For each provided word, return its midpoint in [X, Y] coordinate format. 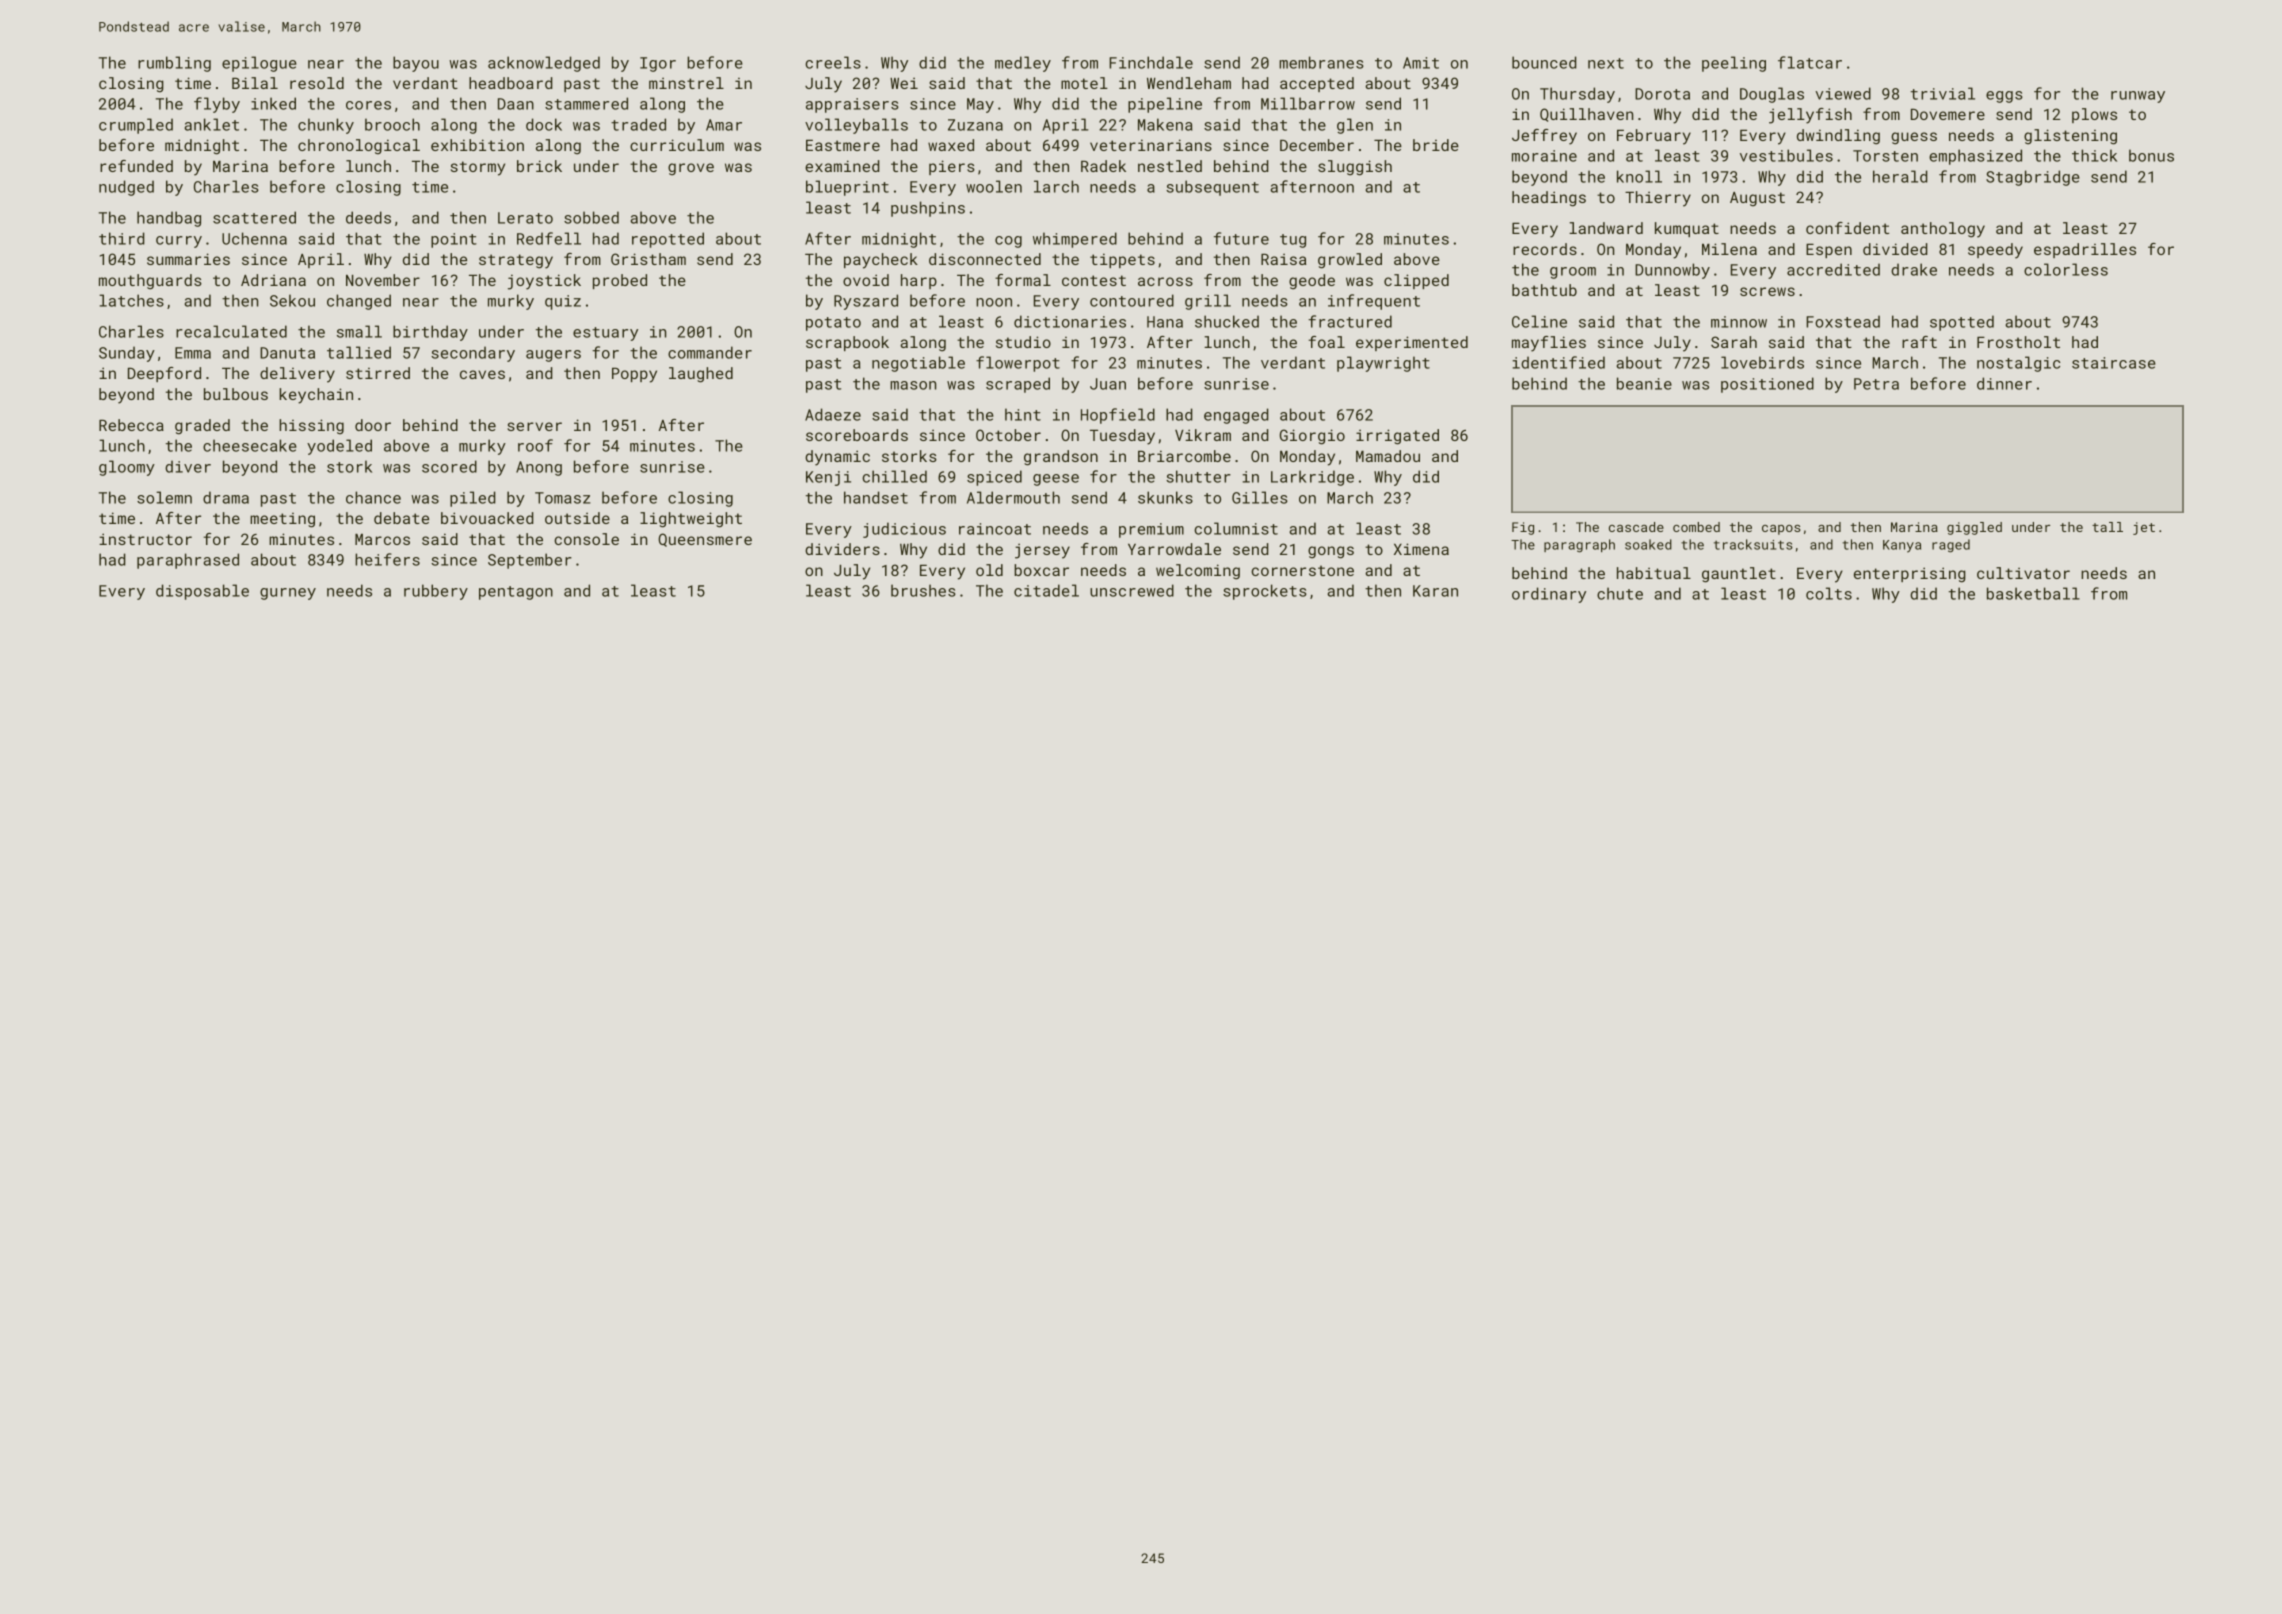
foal [1327, 342]
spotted [1962, 323]
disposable [202, 592]
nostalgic [2018, 364]
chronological [359, 147]
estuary [605, 334]
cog [1008, 242]
